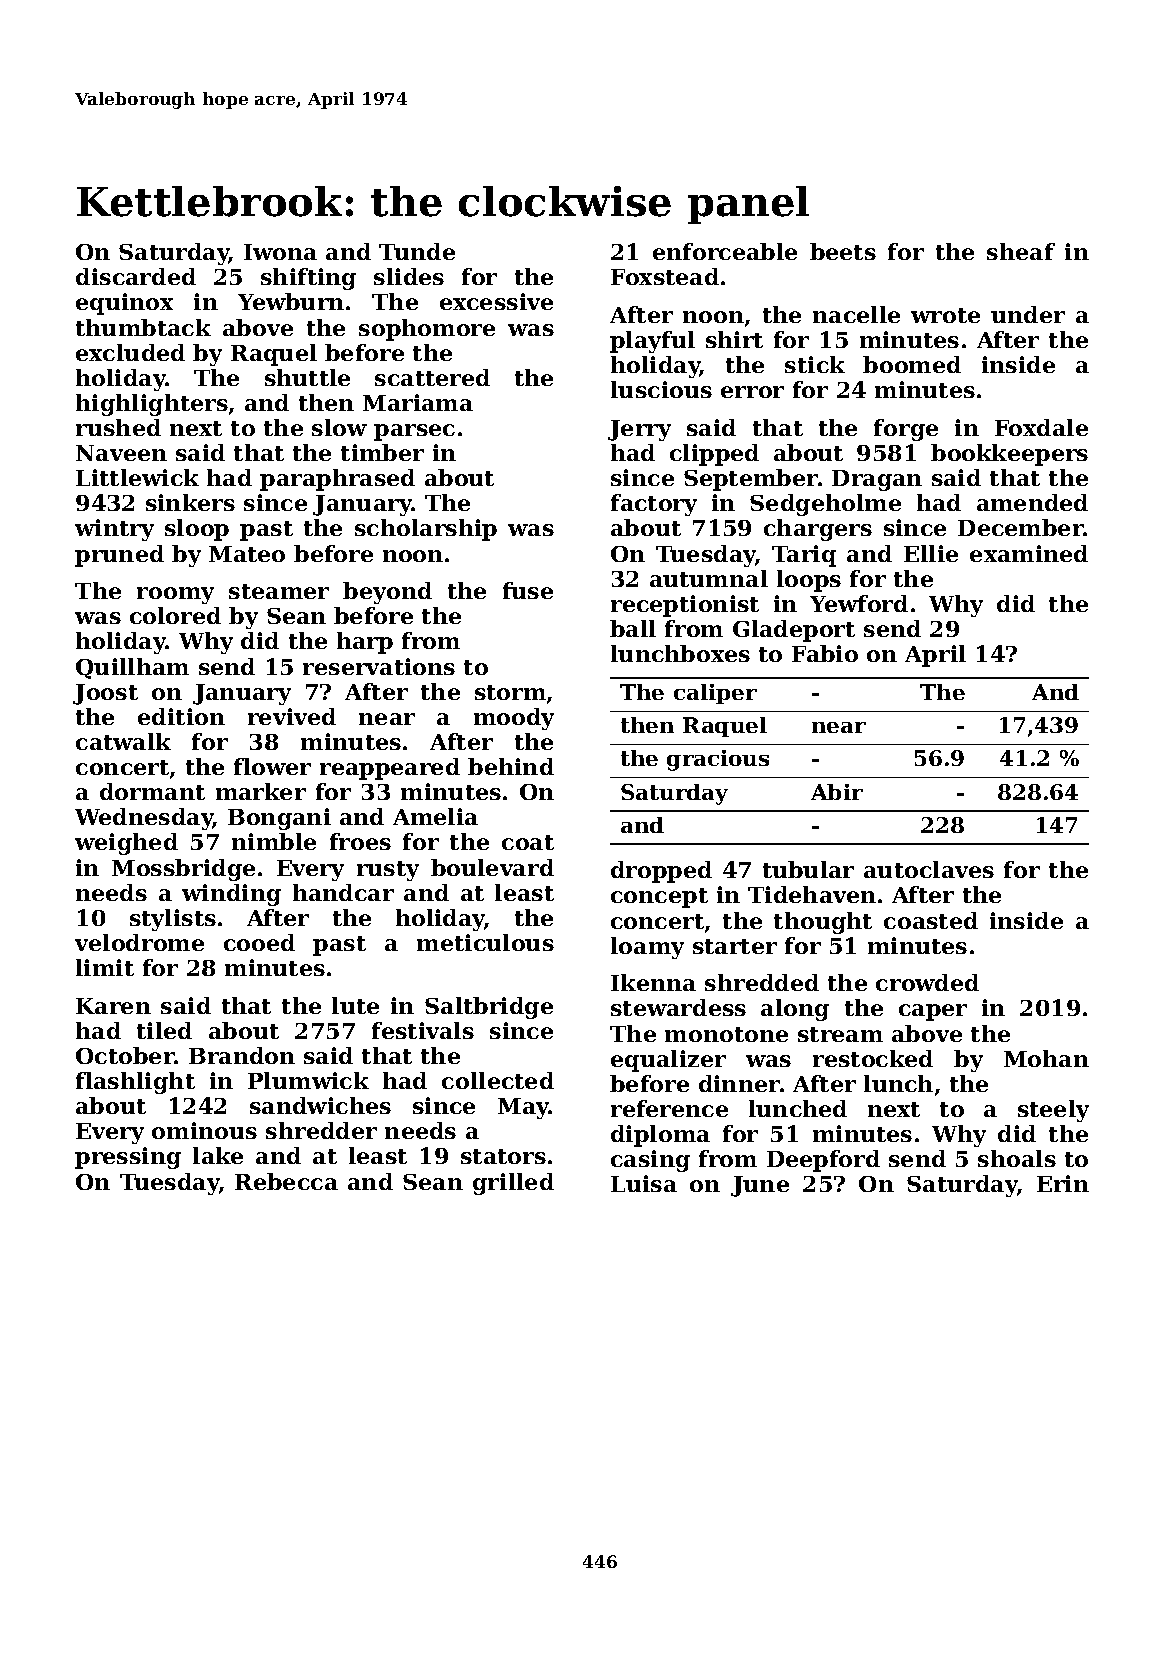 The image size is (1165, 1654). I want to click on fuse, so click(528, 590).
